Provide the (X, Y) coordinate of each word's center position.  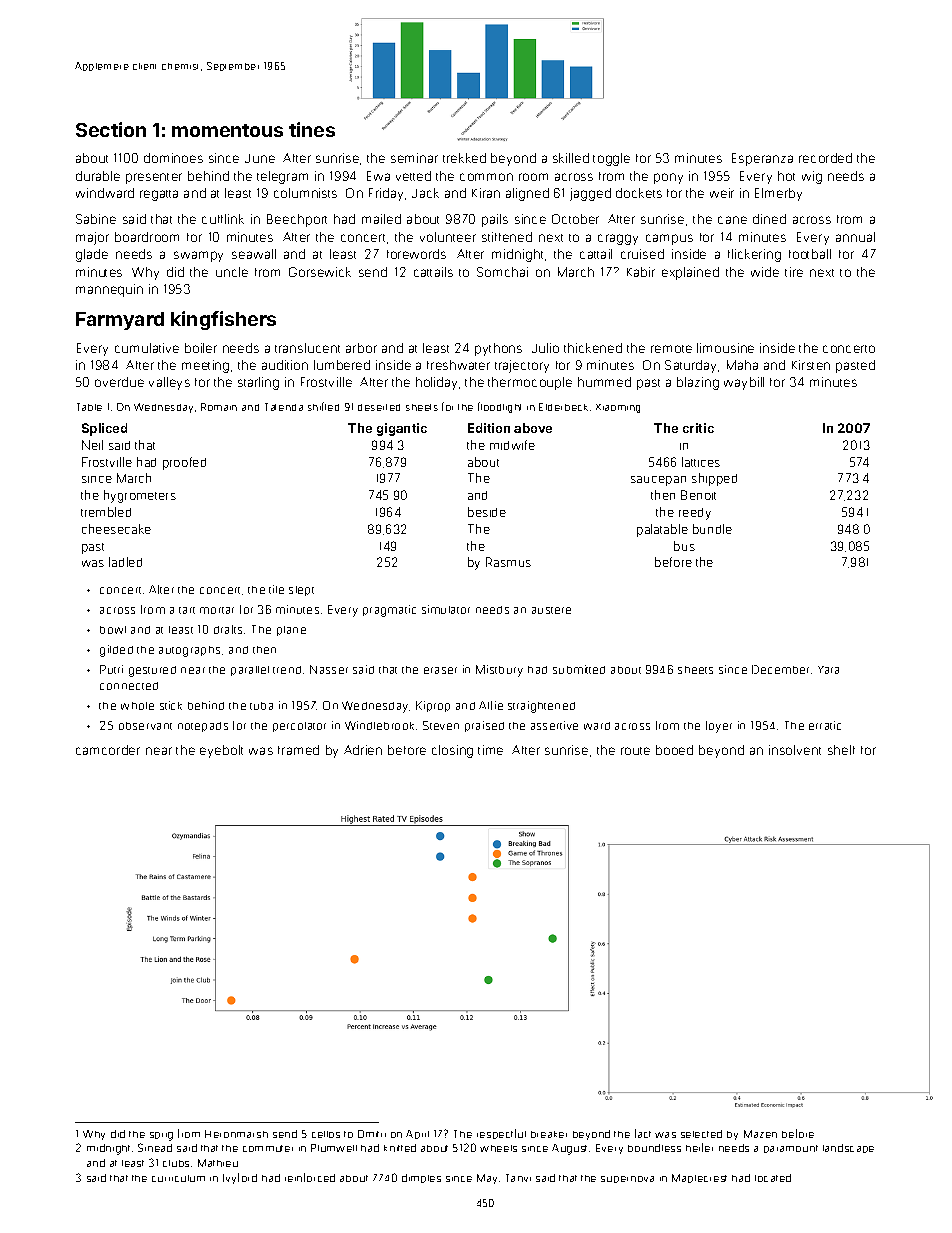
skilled (571, 158)
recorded (825, 158)
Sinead (155, 1147)
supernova (627, 1179)
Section (111, 129)
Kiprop (433, 706)
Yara (828, 670)
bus (684, 546)
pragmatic (389, 611)
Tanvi (518, 1178)
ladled (125, 562)
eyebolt (221, 751)
